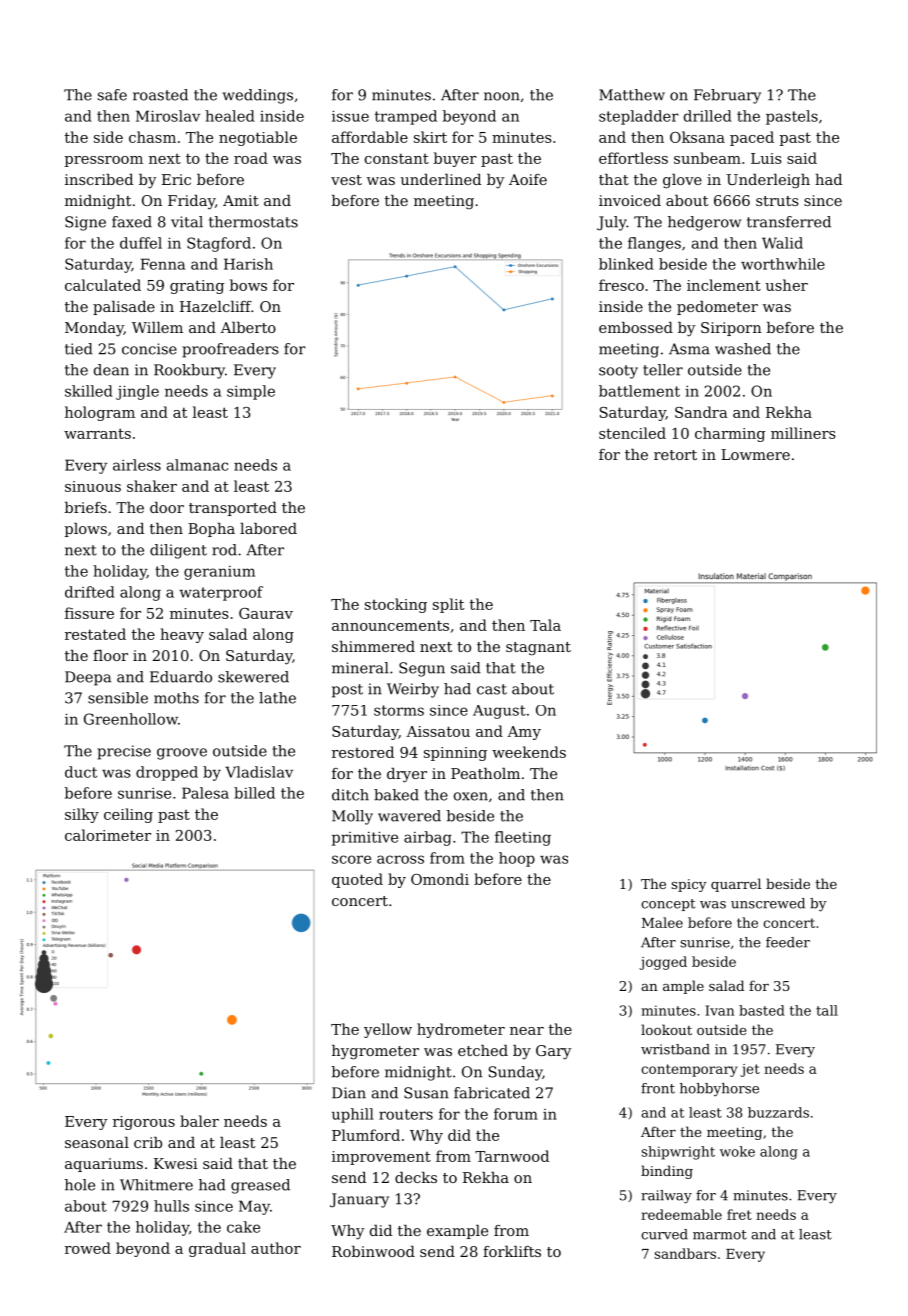 The height and width of the screenshot is (1316, 908). I want to click on Amy, so click(524, 733).
